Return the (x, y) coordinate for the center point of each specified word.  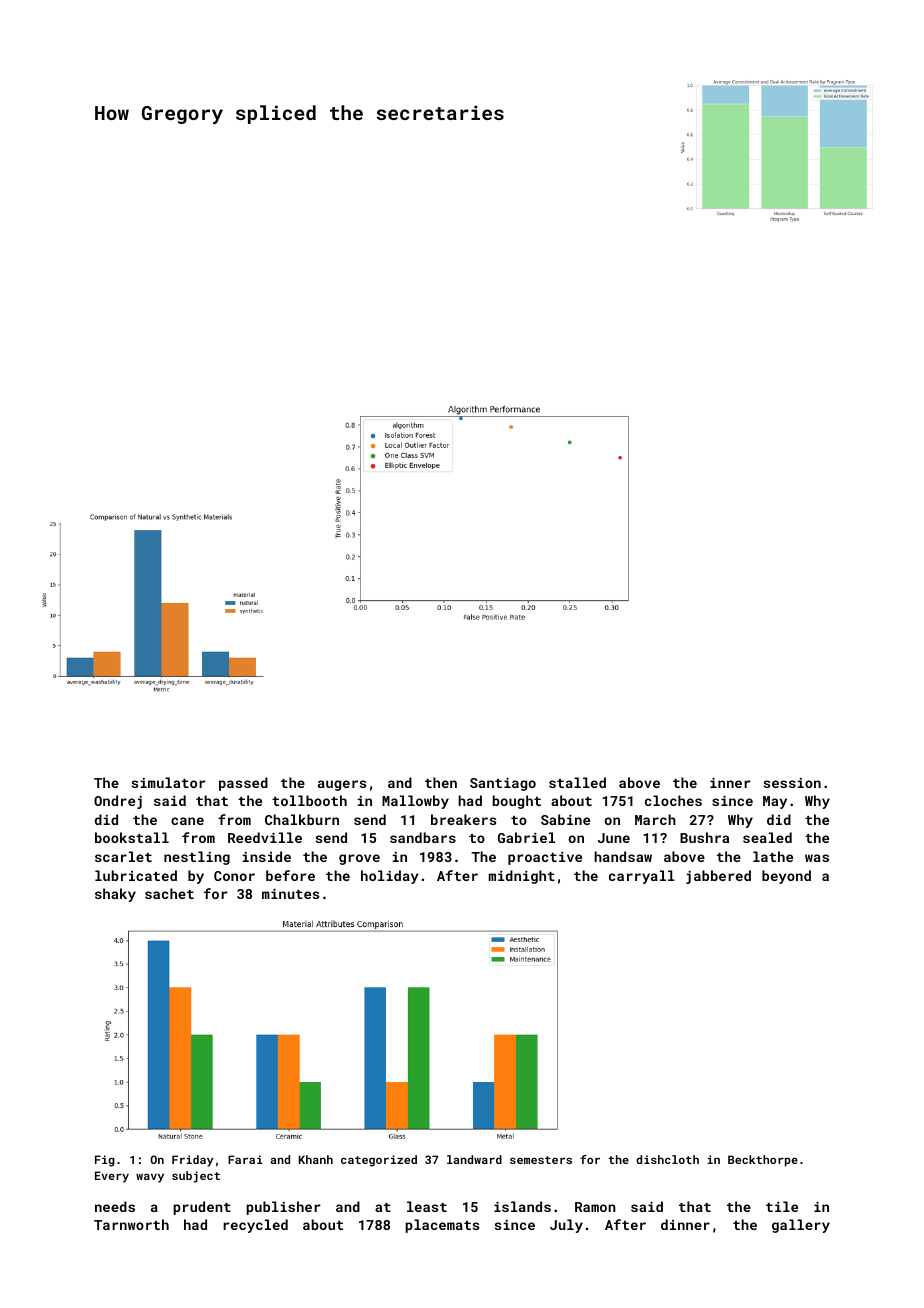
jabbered (718, 877)
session (792, 783)
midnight (522, 877)
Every (112, 1177)
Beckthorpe (763, 1161)
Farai (245, 1159)
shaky (115, 895)
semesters (541, 1160)
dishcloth (667, 1159)
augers (342, 785)
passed (243, 784)
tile (782, 1206)
